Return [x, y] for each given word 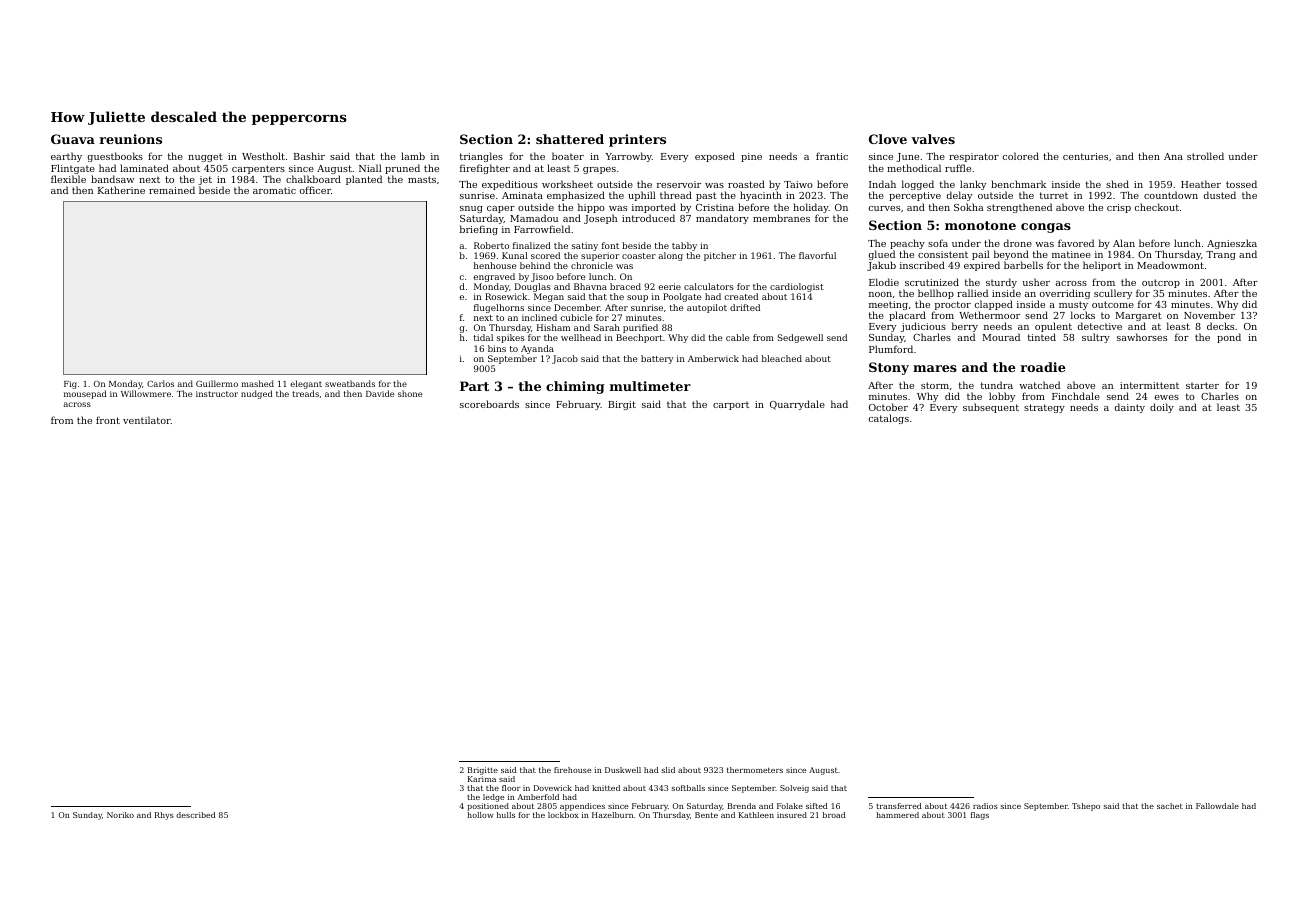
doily [1162, 408]
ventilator [147, 420]
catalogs [889, 419]
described [196, 815]
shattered [570, 139]
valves [933, 139]
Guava [73, 139]
